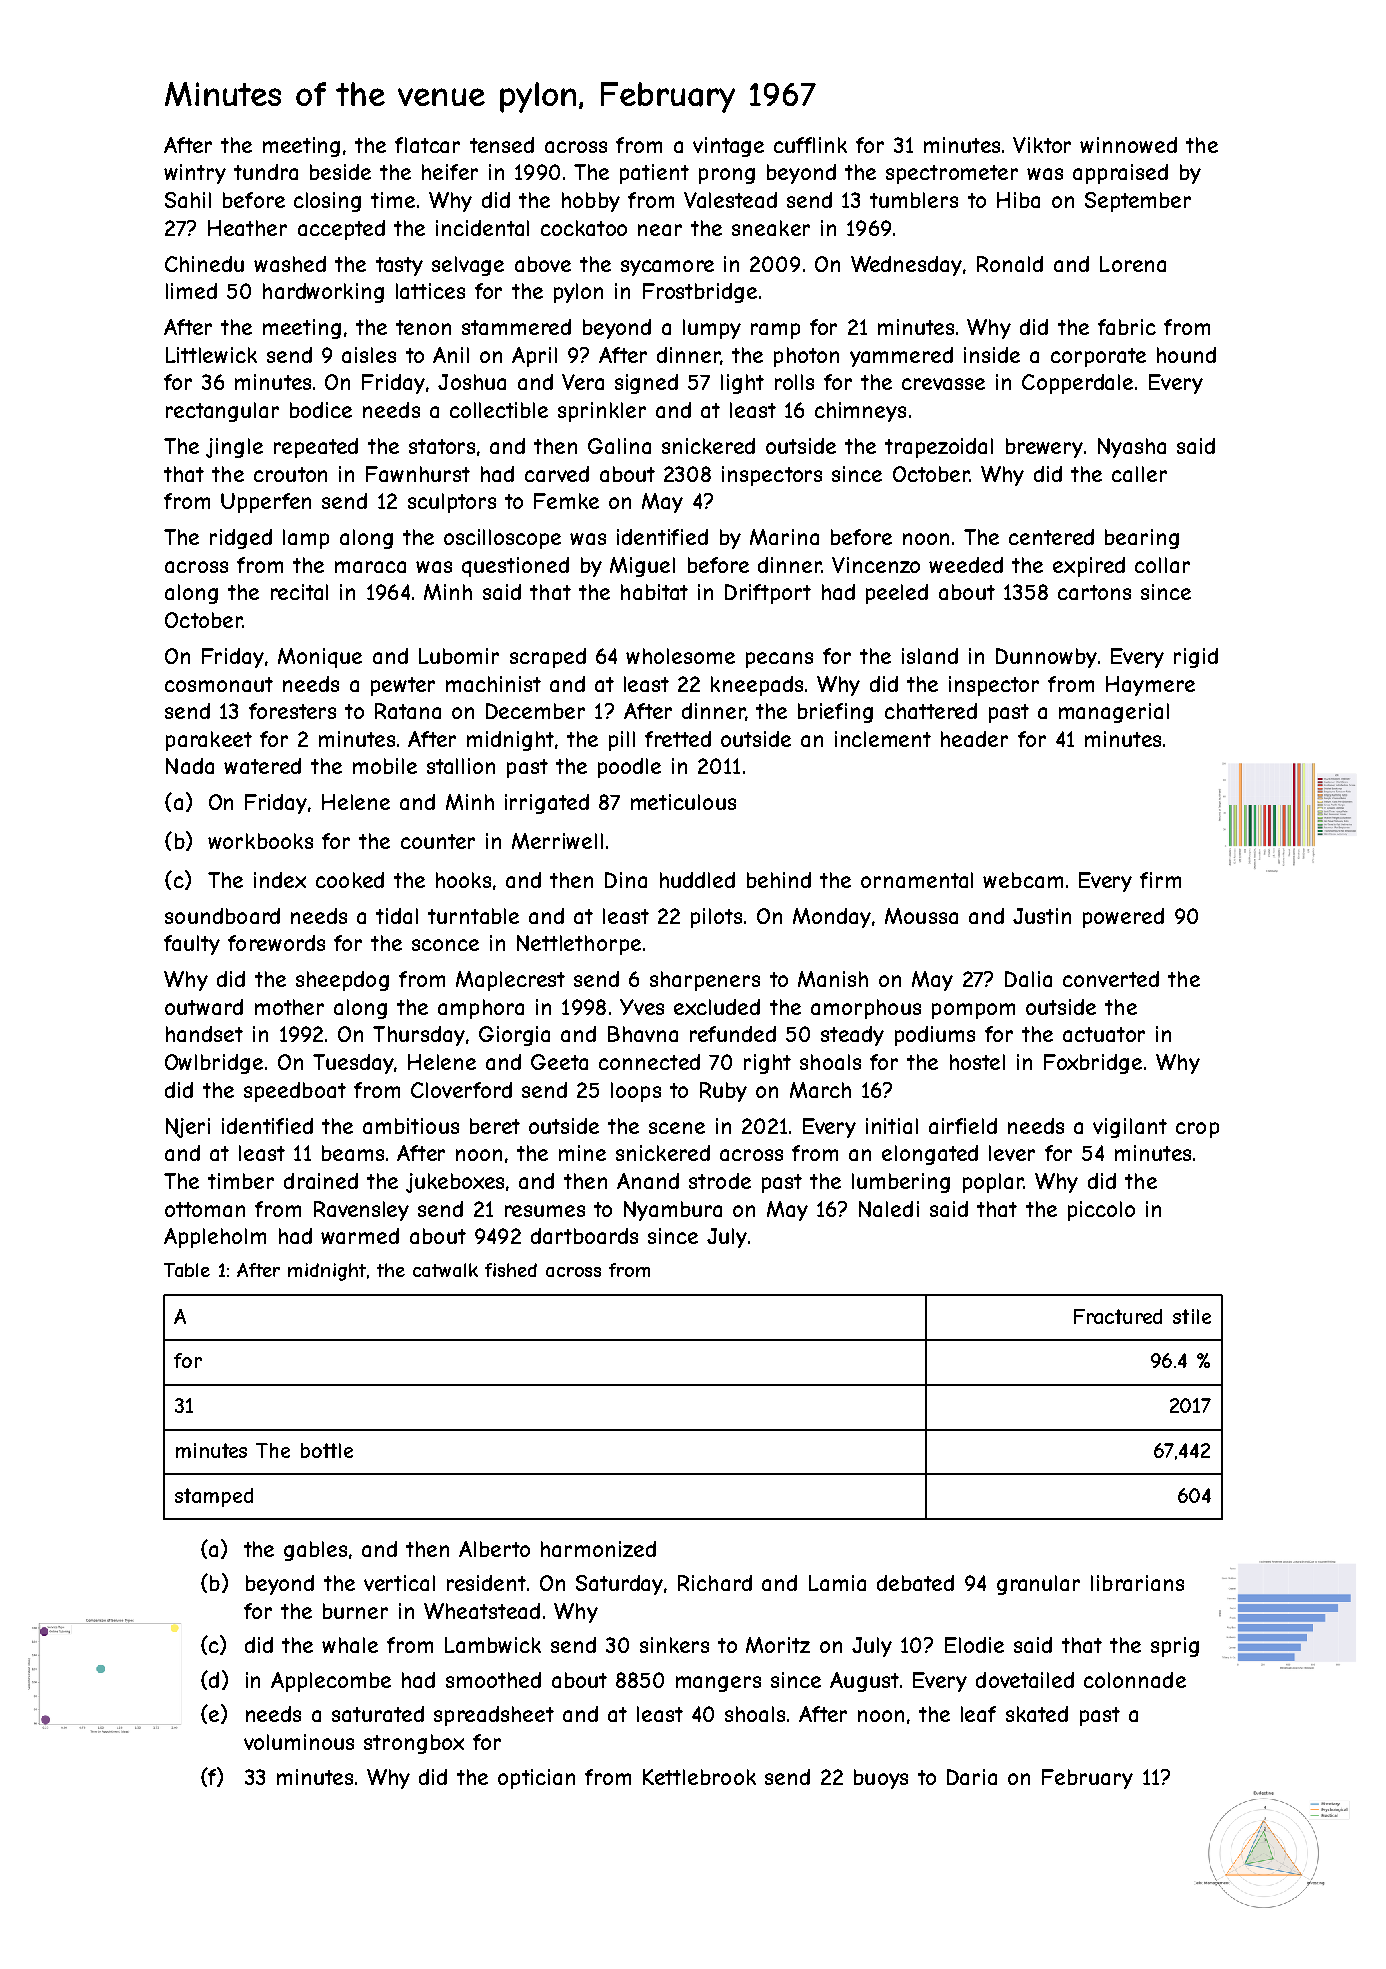  Describe the element at coordinates (195, 174) in the page. I see `wintry` at that location.
